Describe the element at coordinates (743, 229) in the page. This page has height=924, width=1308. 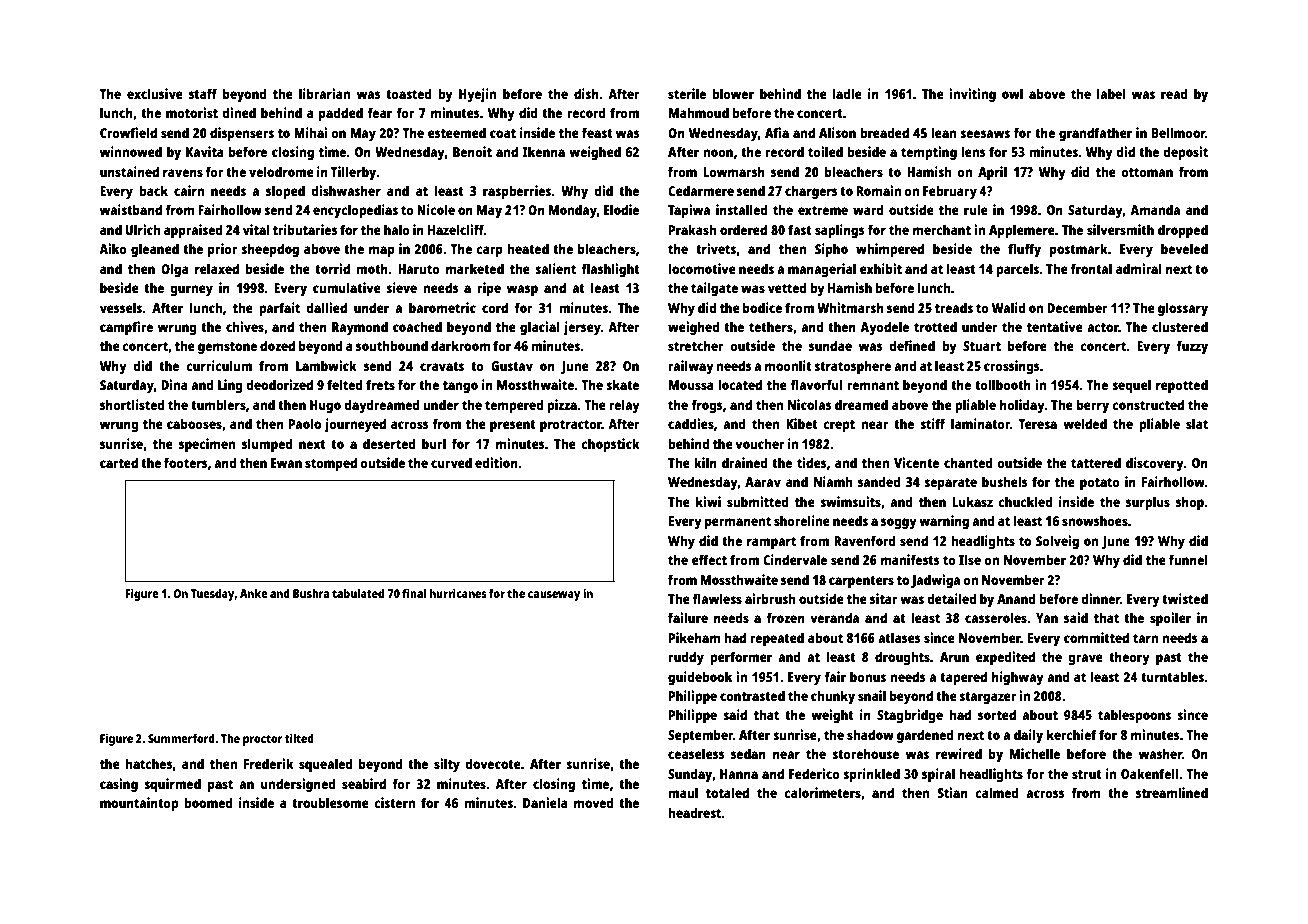
I see `ordered` at that location.
